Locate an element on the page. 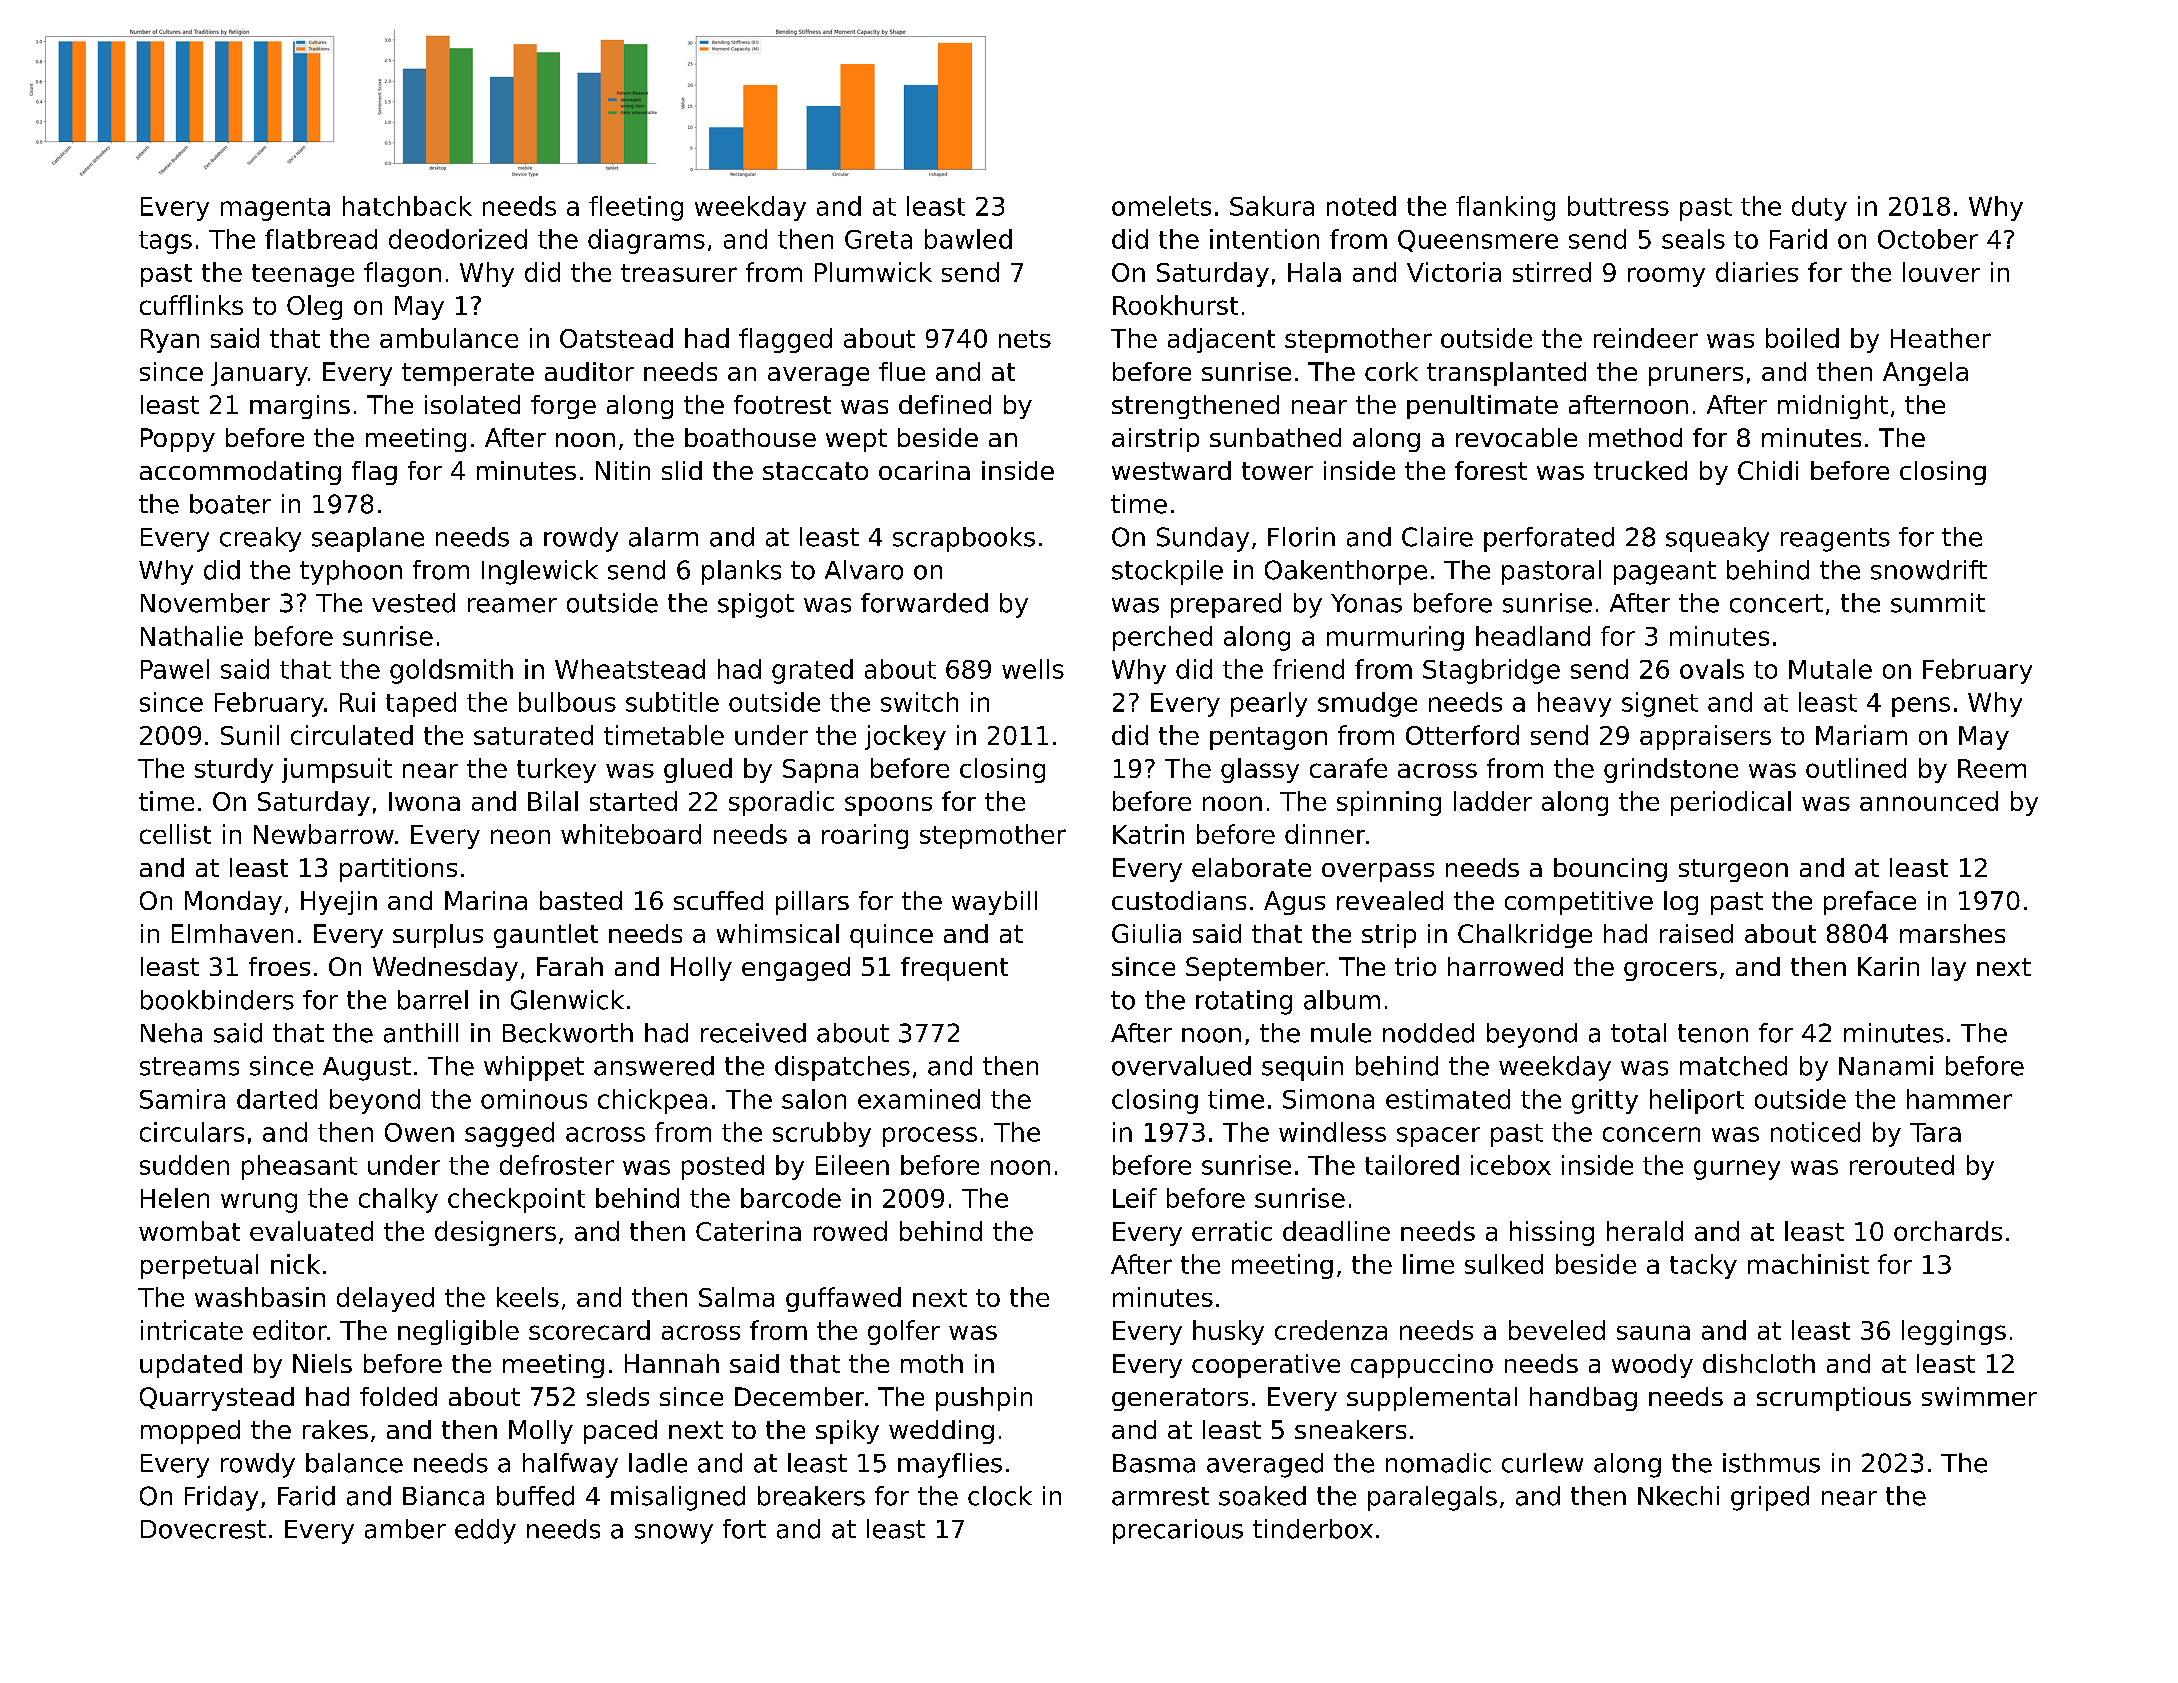 The height and width of the page is (1683, 2178). transplanted is located at coordinates (1506, 374).
